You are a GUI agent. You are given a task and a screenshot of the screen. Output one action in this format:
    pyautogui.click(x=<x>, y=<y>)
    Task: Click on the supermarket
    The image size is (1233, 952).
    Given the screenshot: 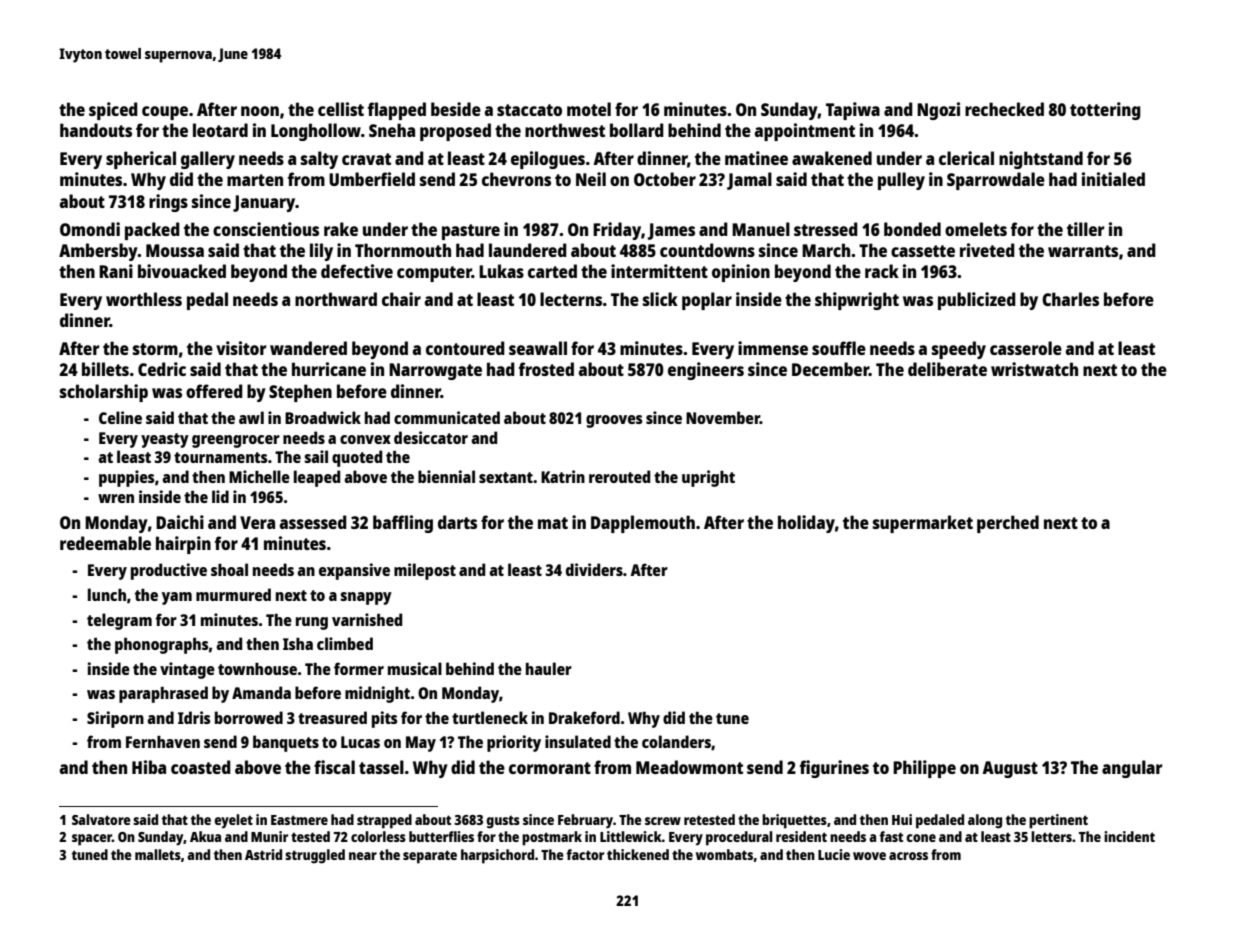 What is the action you would take?
    pyautogui.click(x=923, y=524)
